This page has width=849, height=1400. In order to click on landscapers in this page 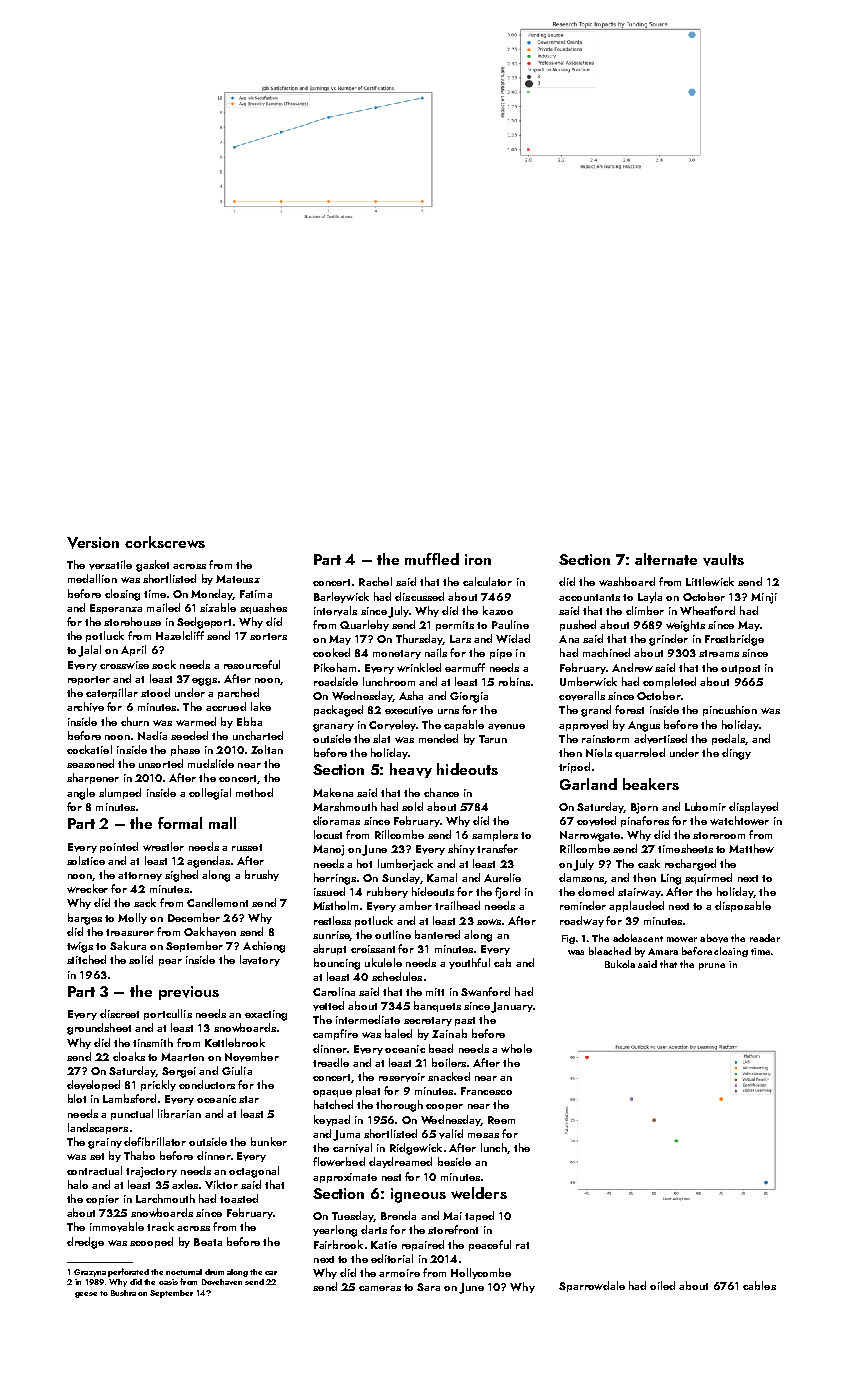, I will do `click(98, 1128)`.
